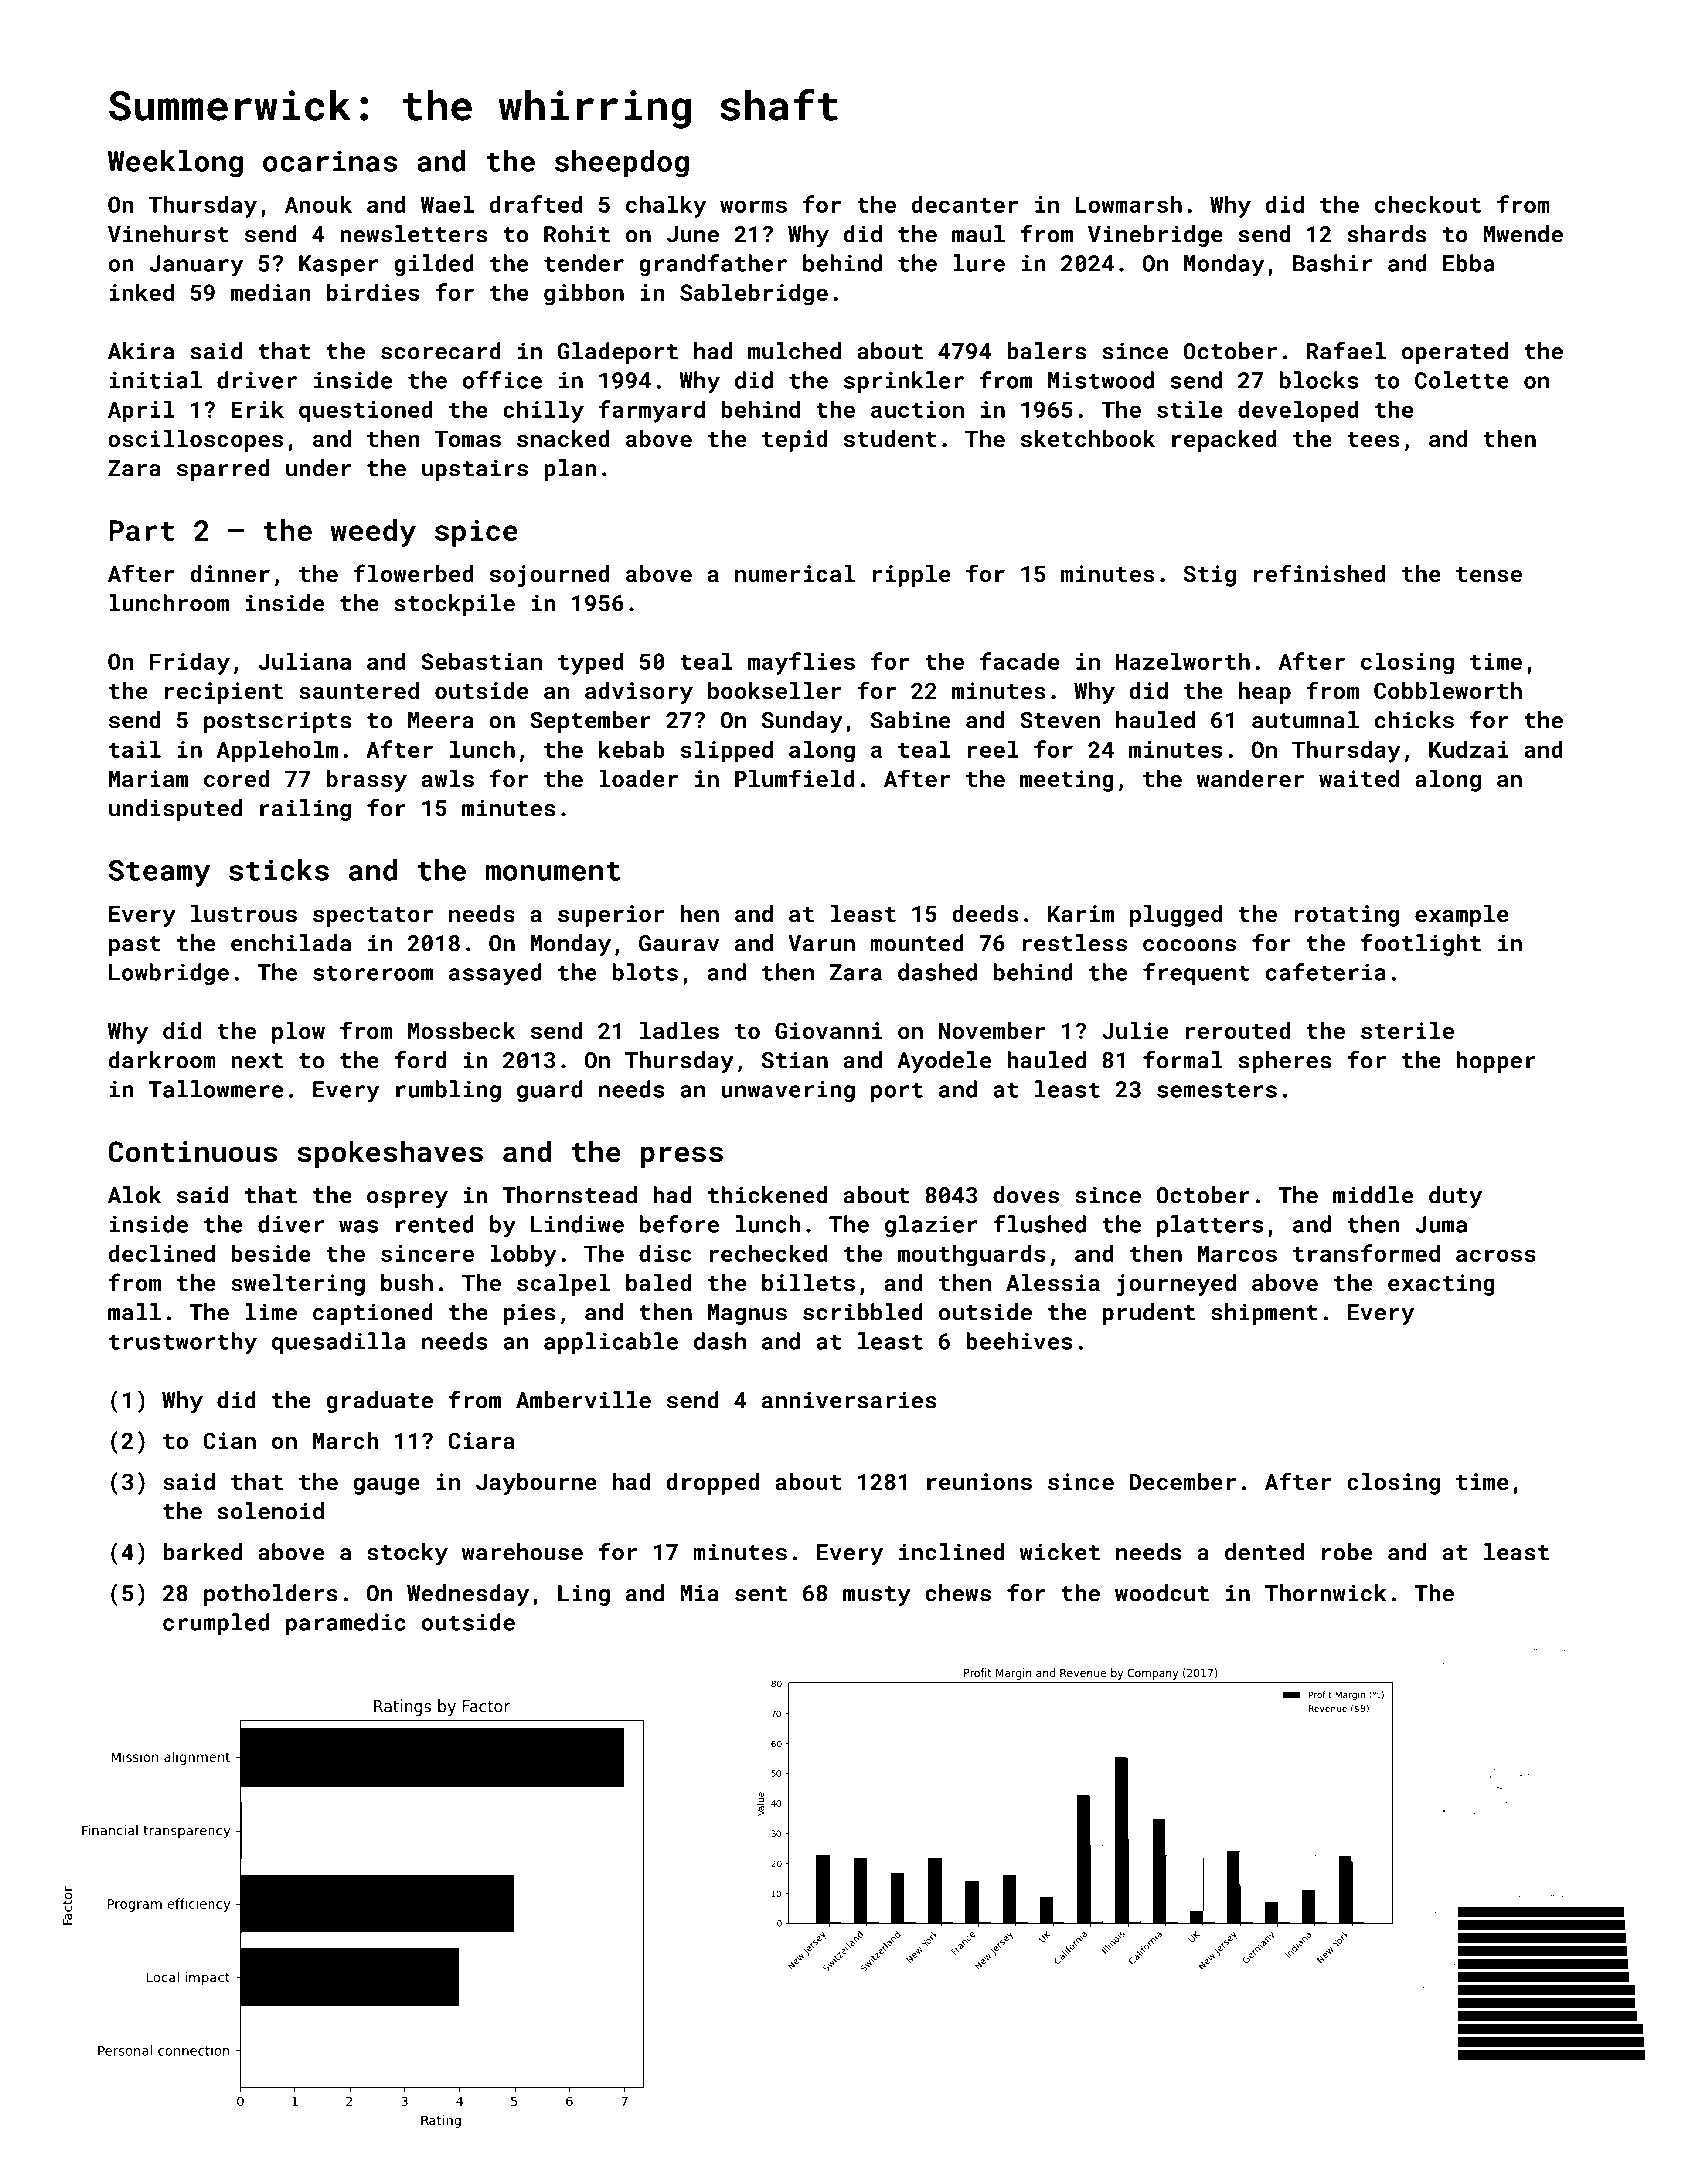 This image has height=2178, width=1683. I want to click on tense, so click(1489, 574).
